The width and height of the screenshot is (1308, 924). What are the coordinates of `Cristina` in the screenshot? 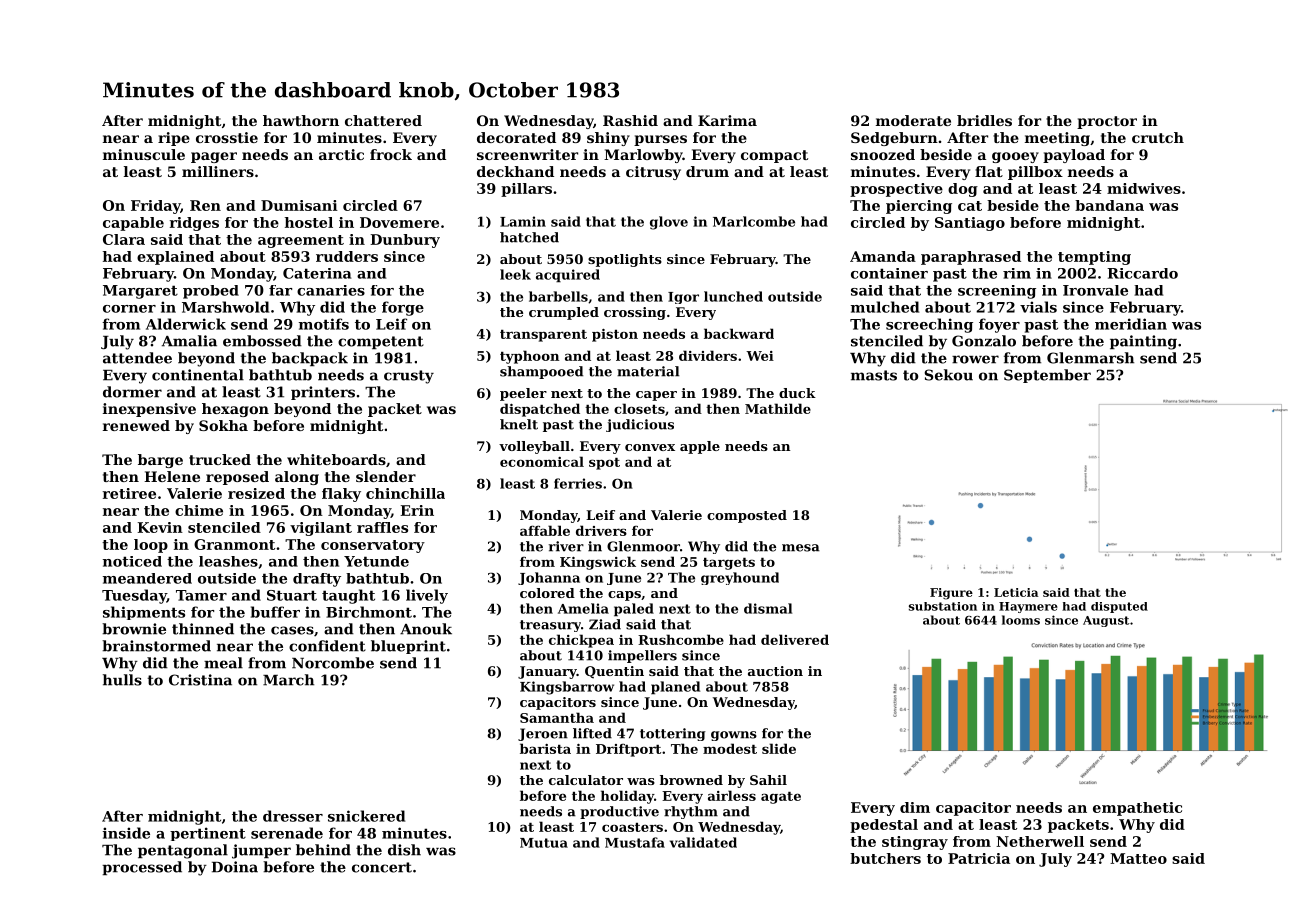 It's located at (200, 680).
